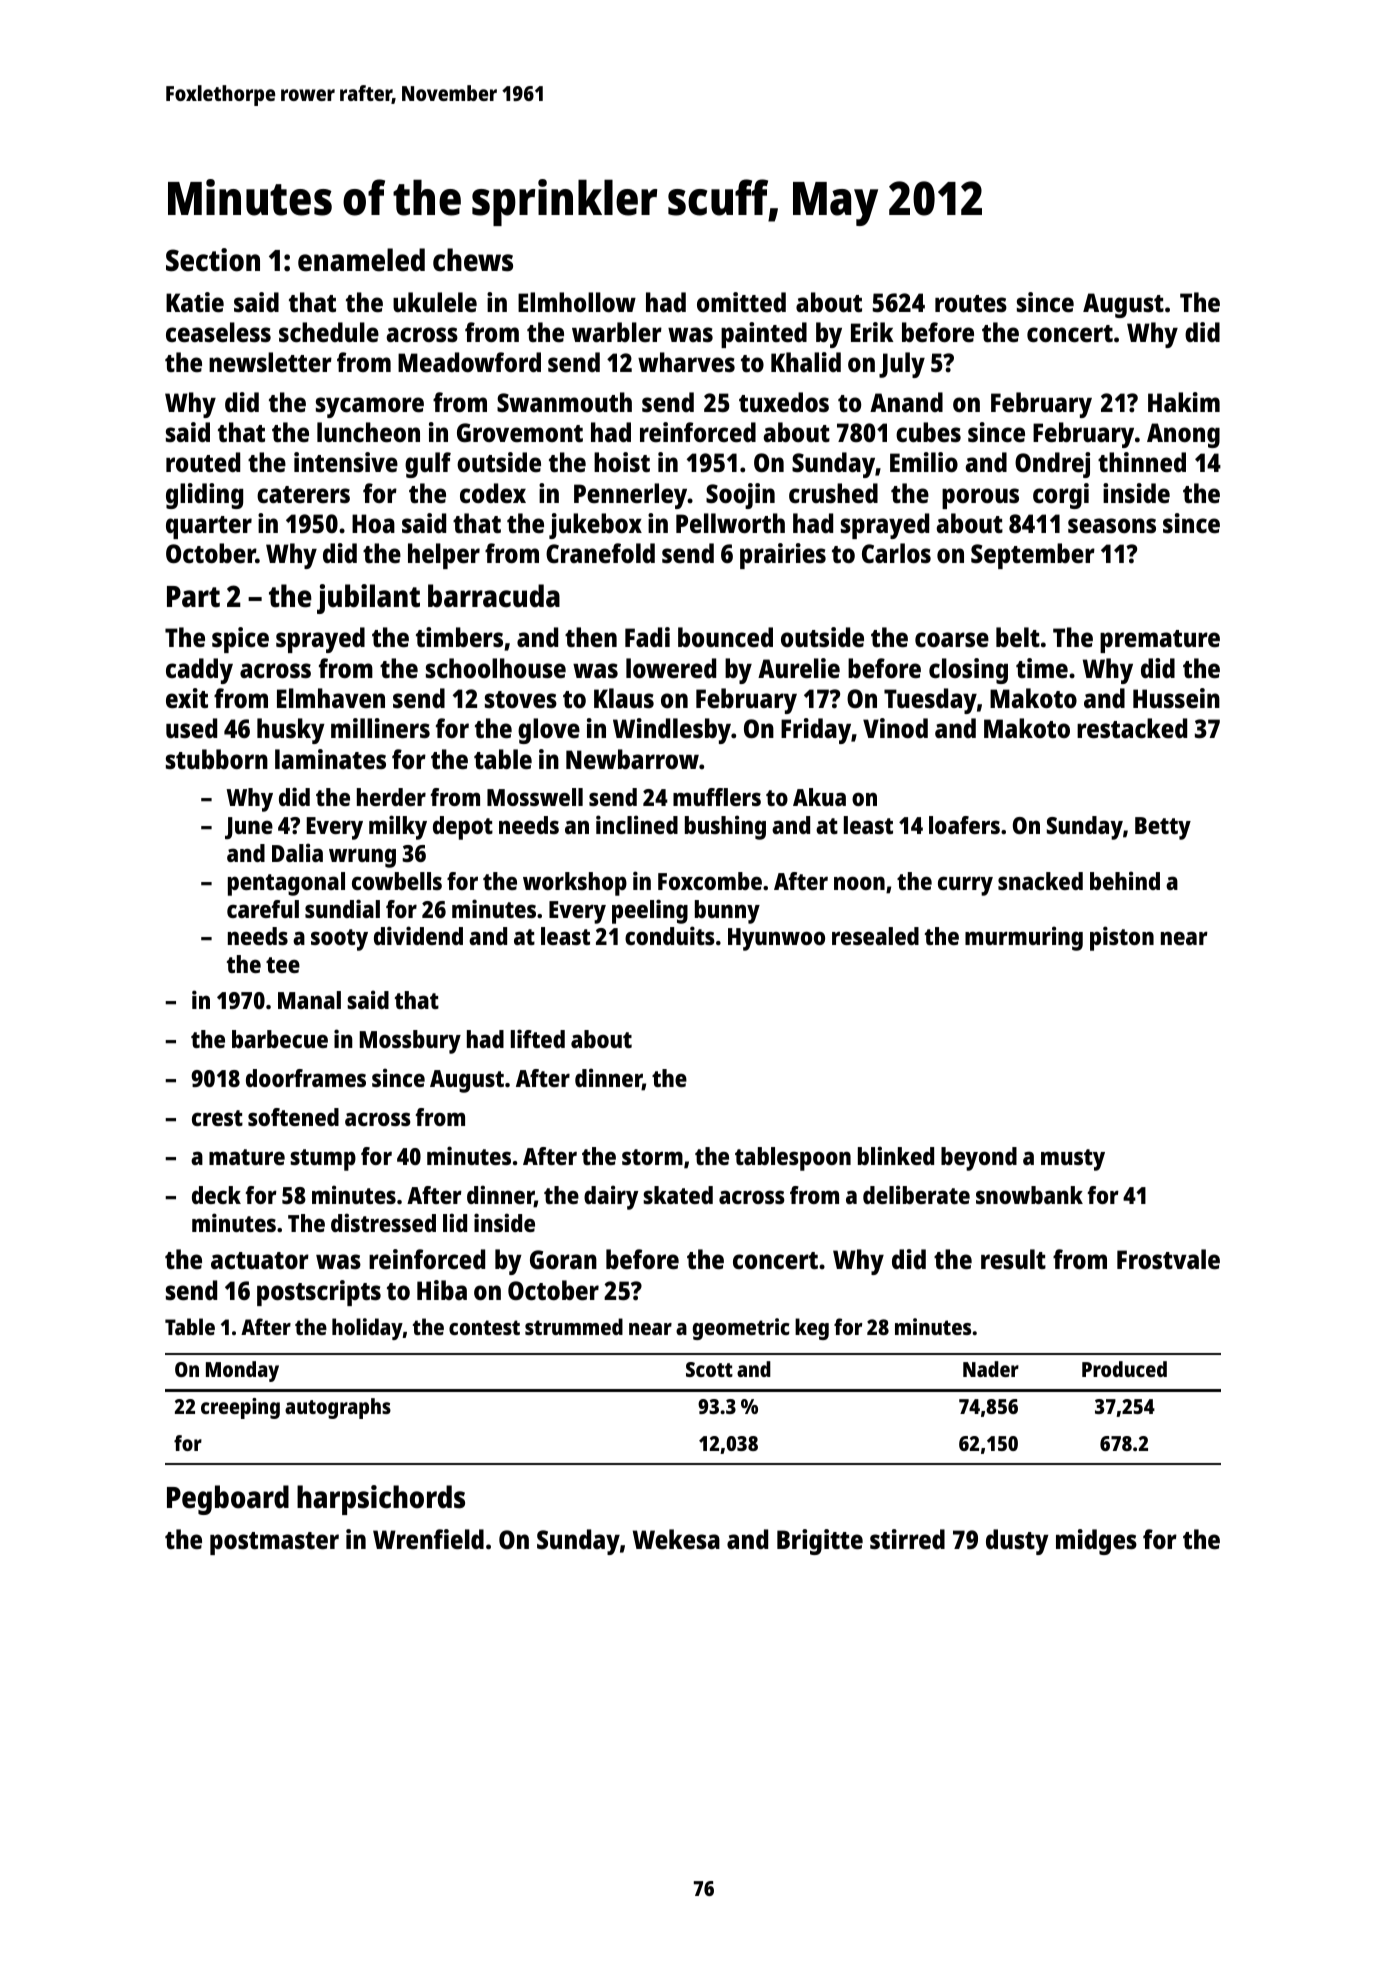 This screenshot has width=1386, height=1969. I want to click on Monday, so click(242, 1371).
